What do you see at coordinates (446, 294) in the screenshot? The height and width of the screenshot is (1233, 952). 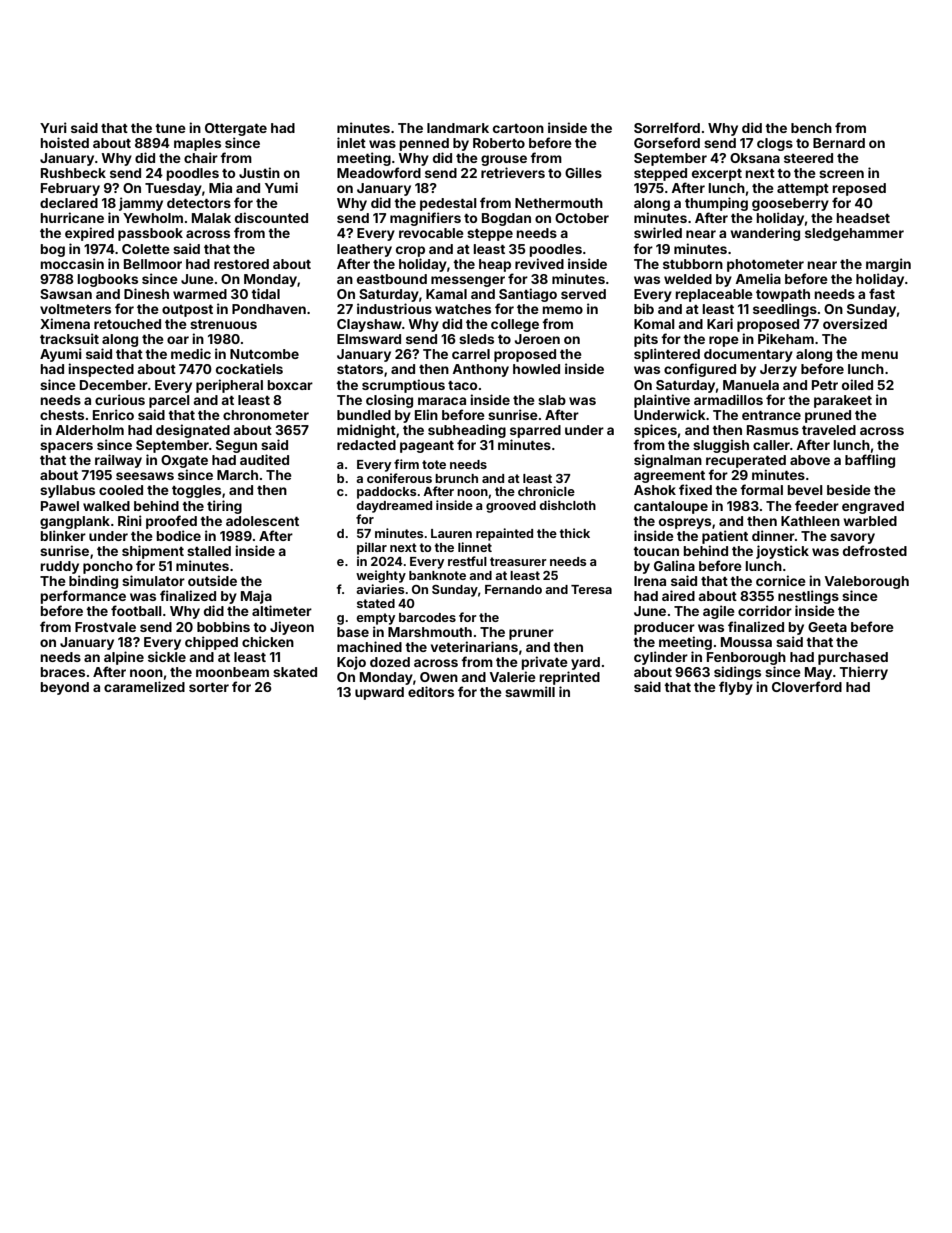 I see `Kamal` at bounding box center [446, 294].
